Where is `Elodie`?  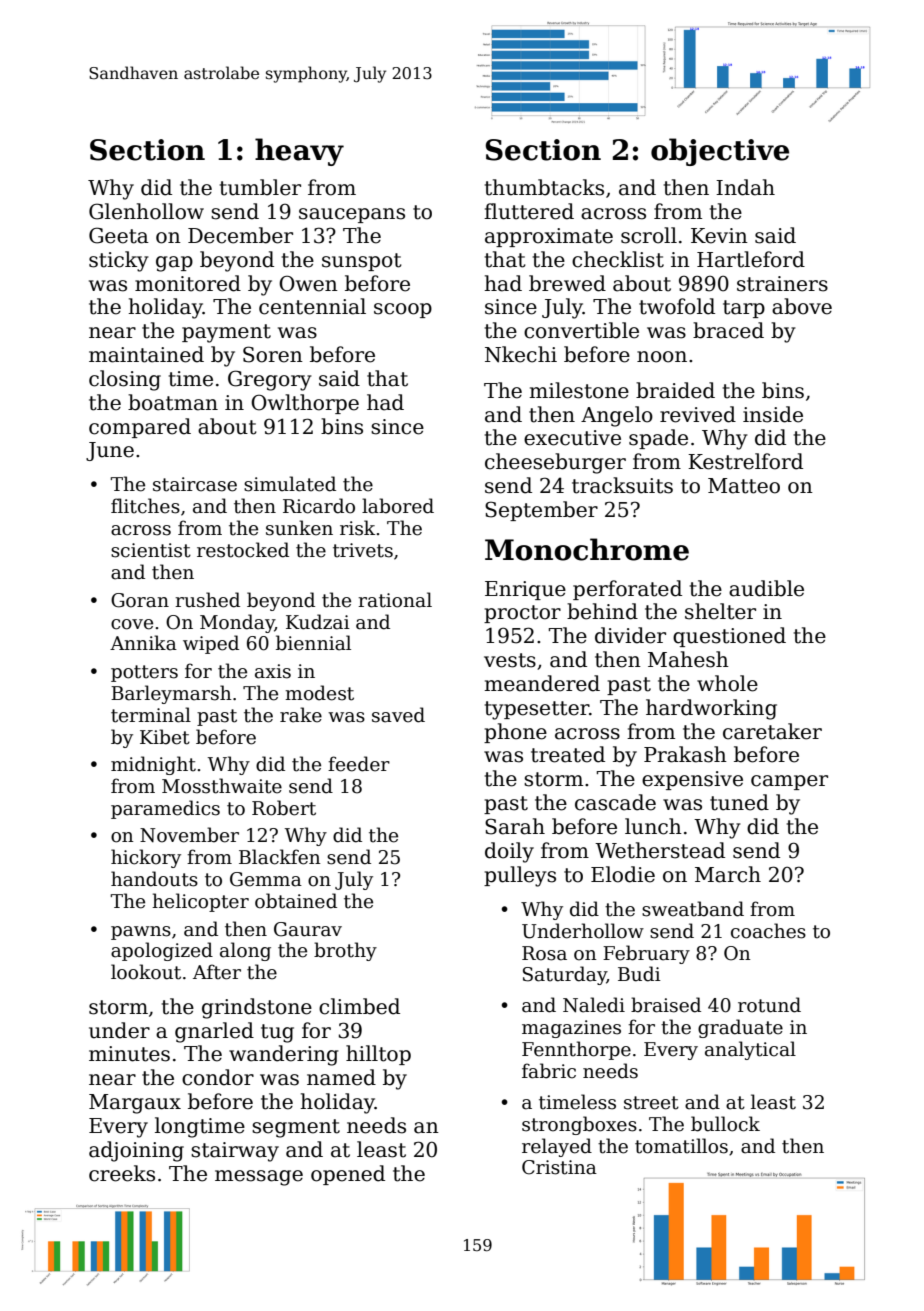
Elodie is located at coordinates (623, 874).
